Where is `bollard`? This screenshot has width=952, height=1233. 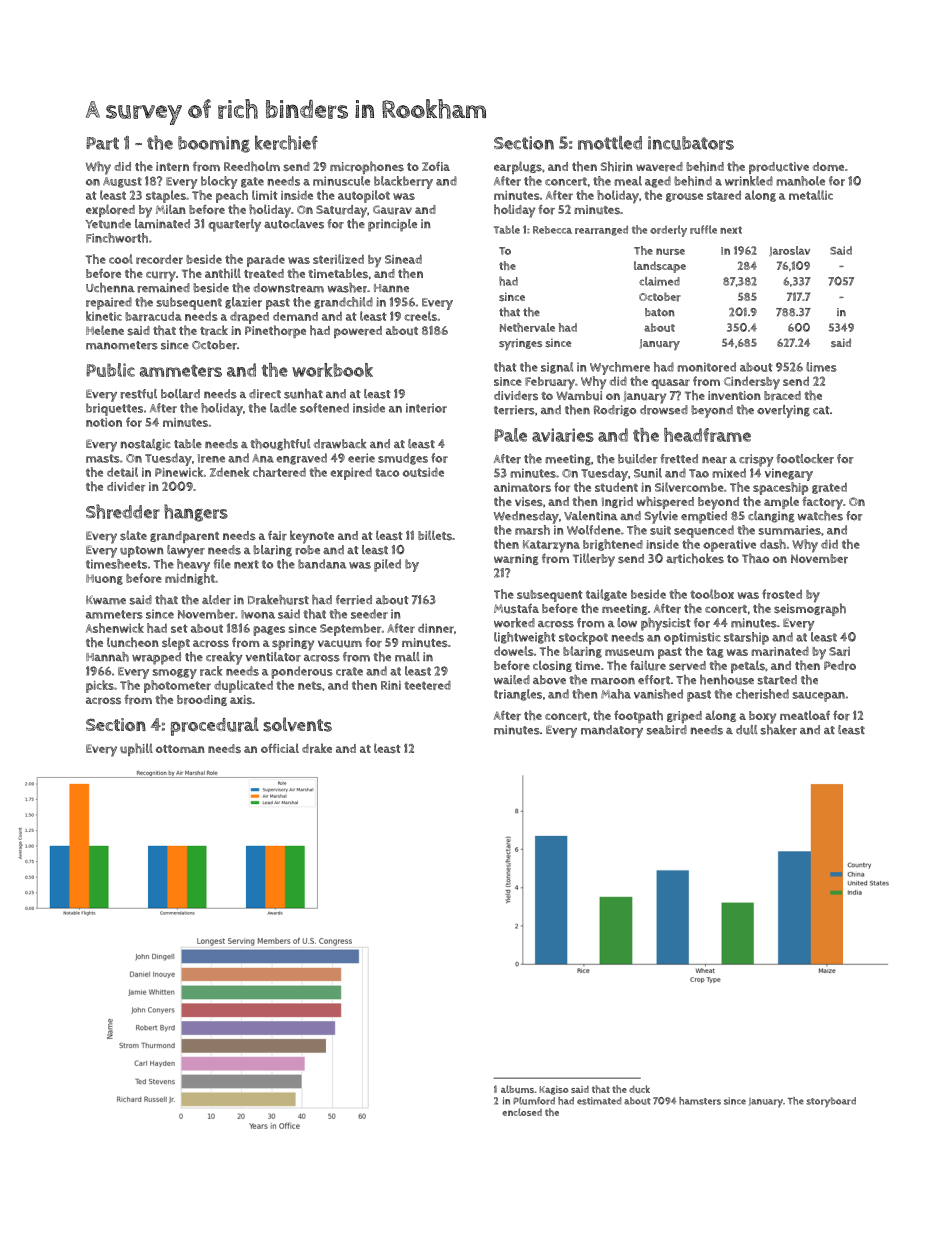 bollard is located at coordinates (180, 394).
